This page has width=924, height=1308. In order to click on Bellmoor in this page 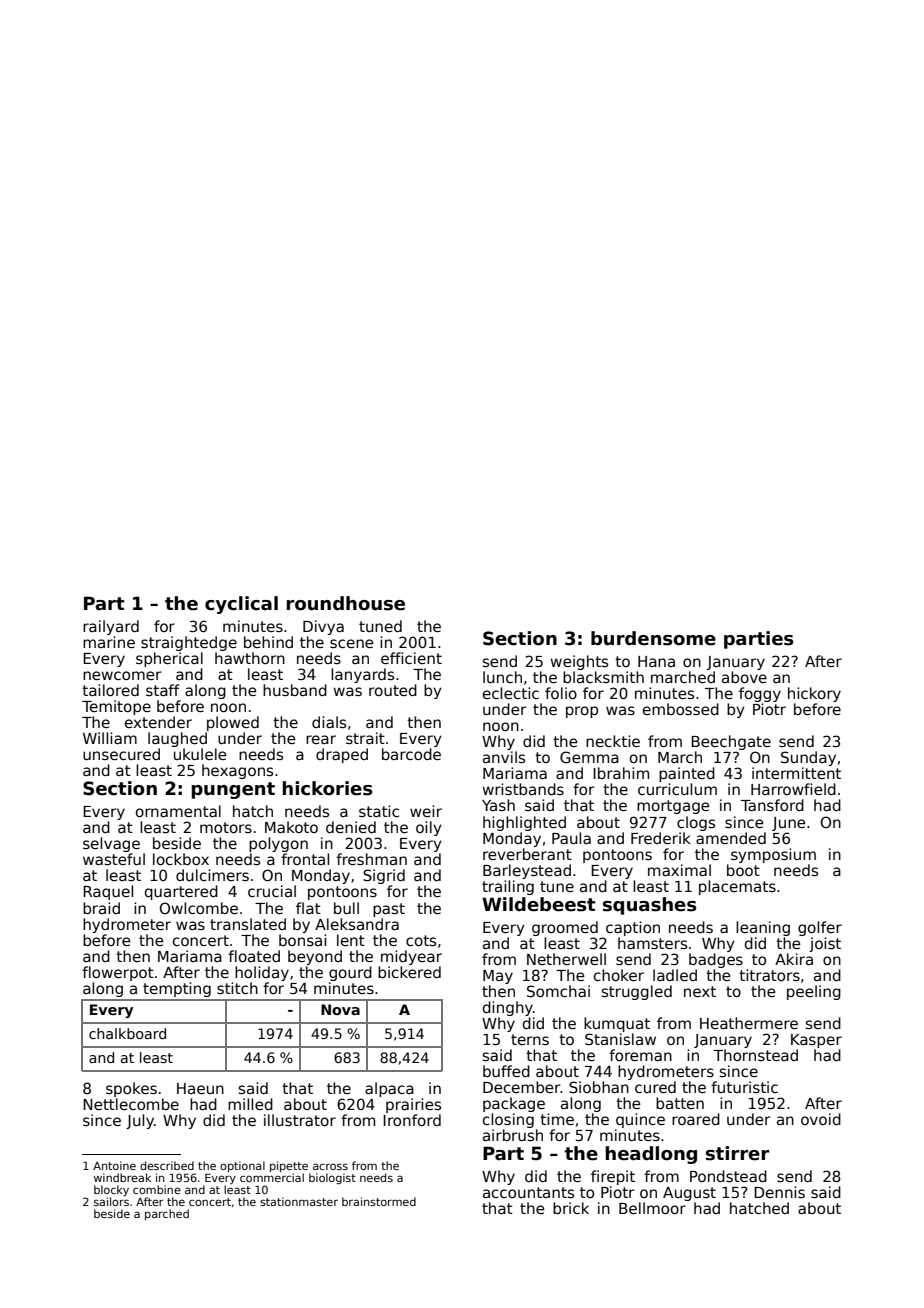, I will do `click(652, 1208)`.
